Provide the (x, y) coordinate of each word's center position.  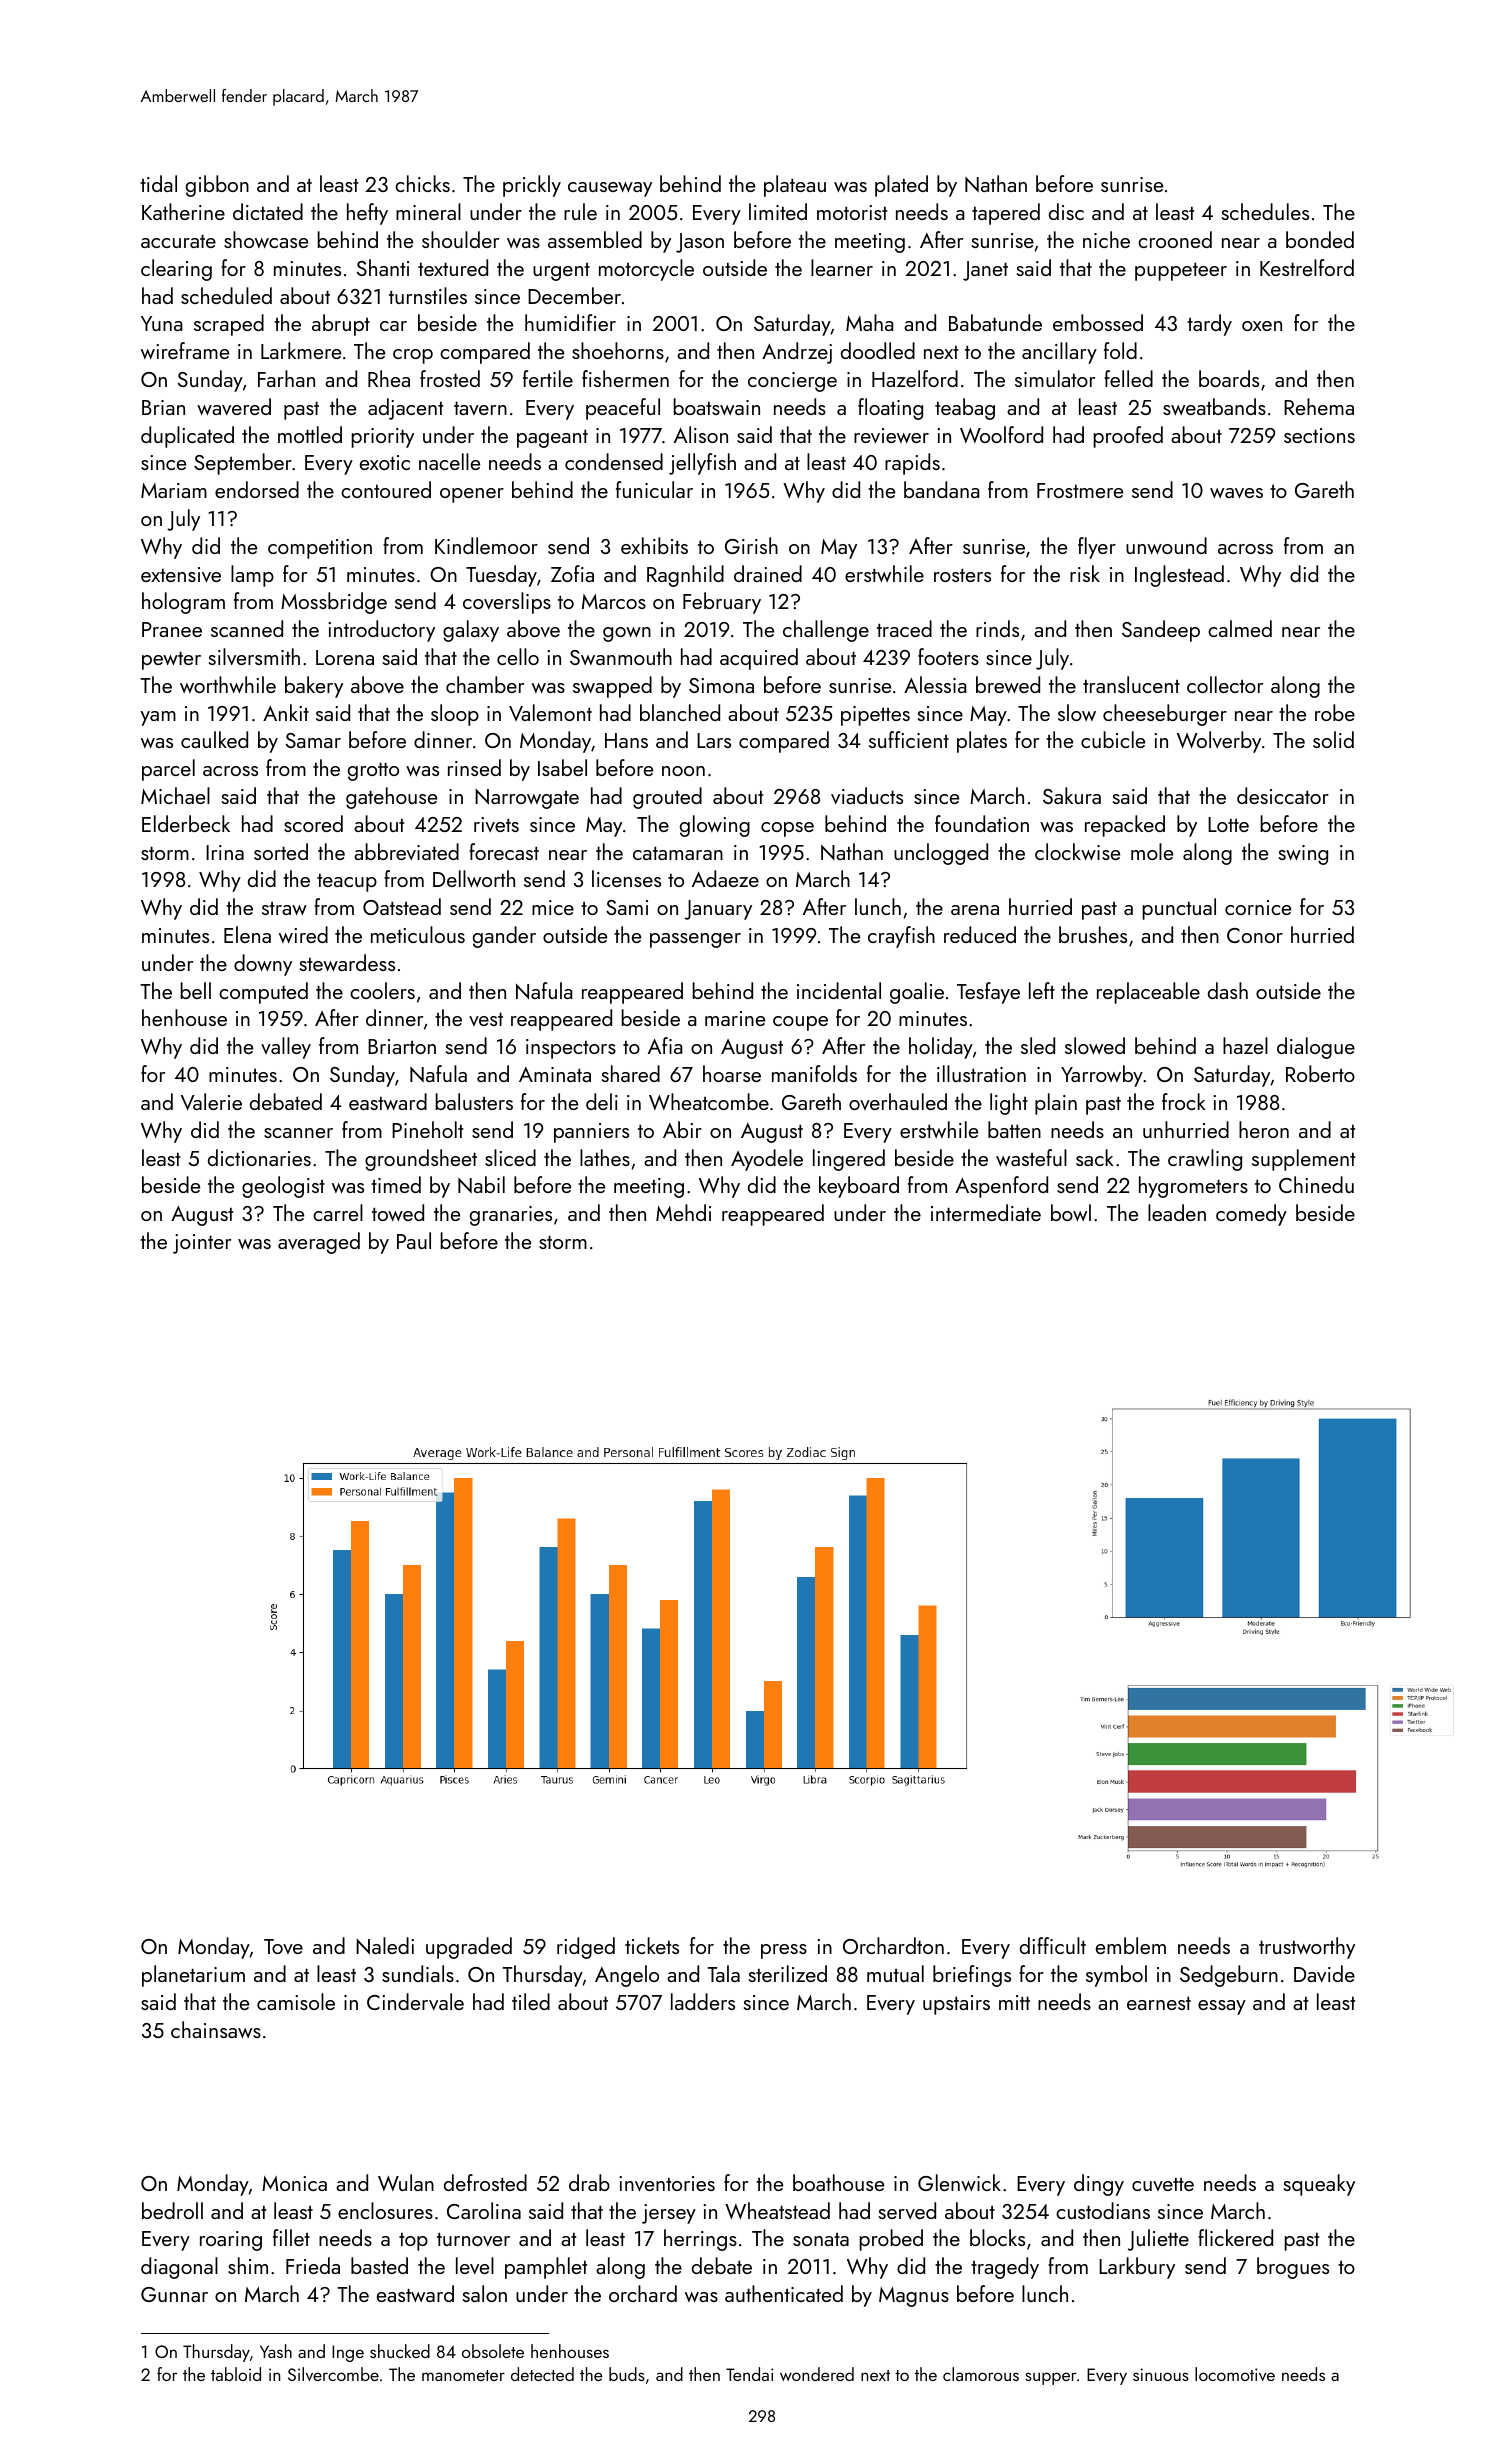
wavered (234, 407)
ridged (586, 1948)
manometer (463, 2375)
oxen (1262, 326)
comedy (1251, 1215)
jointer (202, 1244)
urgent (561, 272)
